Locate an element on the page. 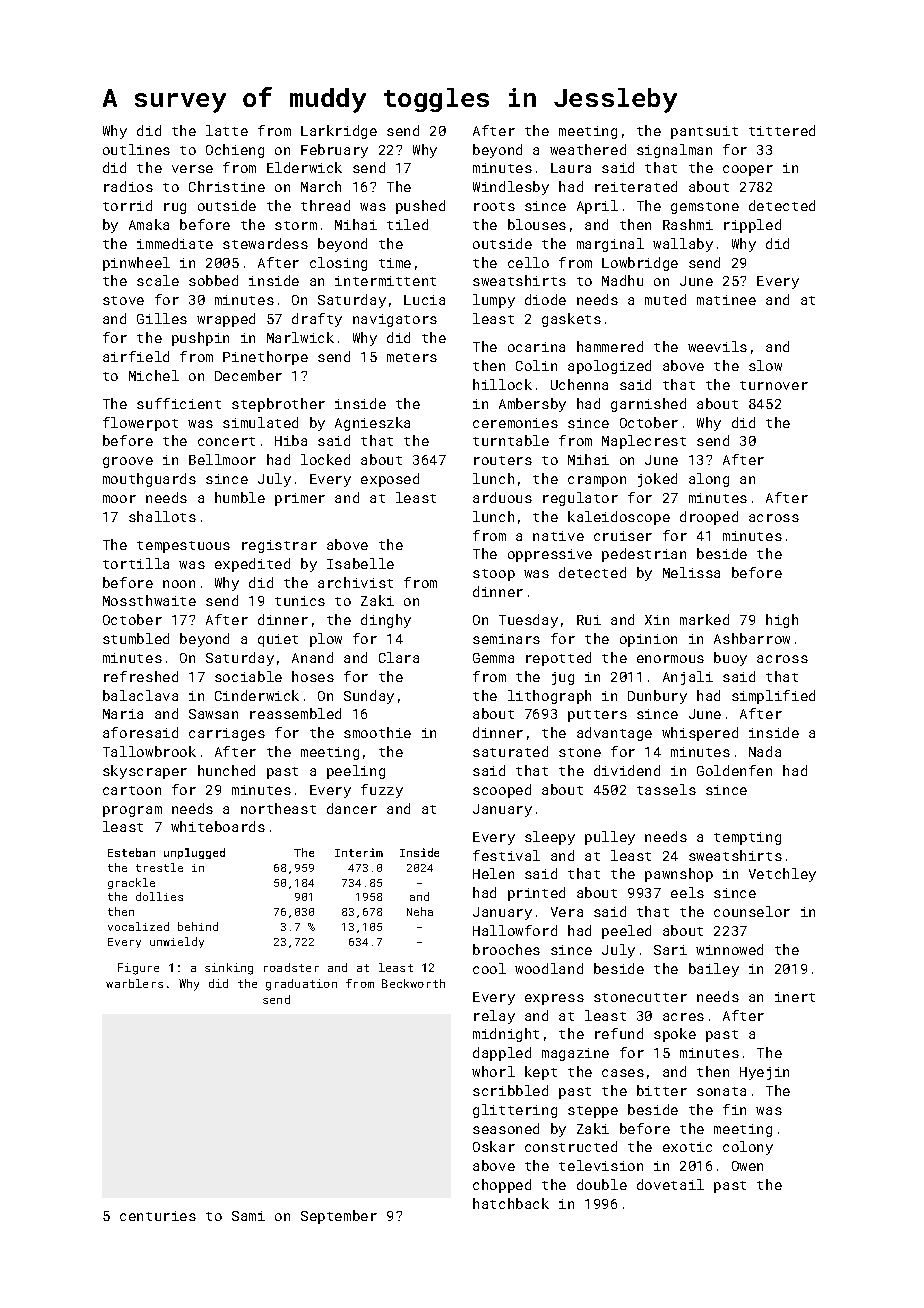 This document has height=1308, width=924. Nada is located at coordinates (765, 751).
